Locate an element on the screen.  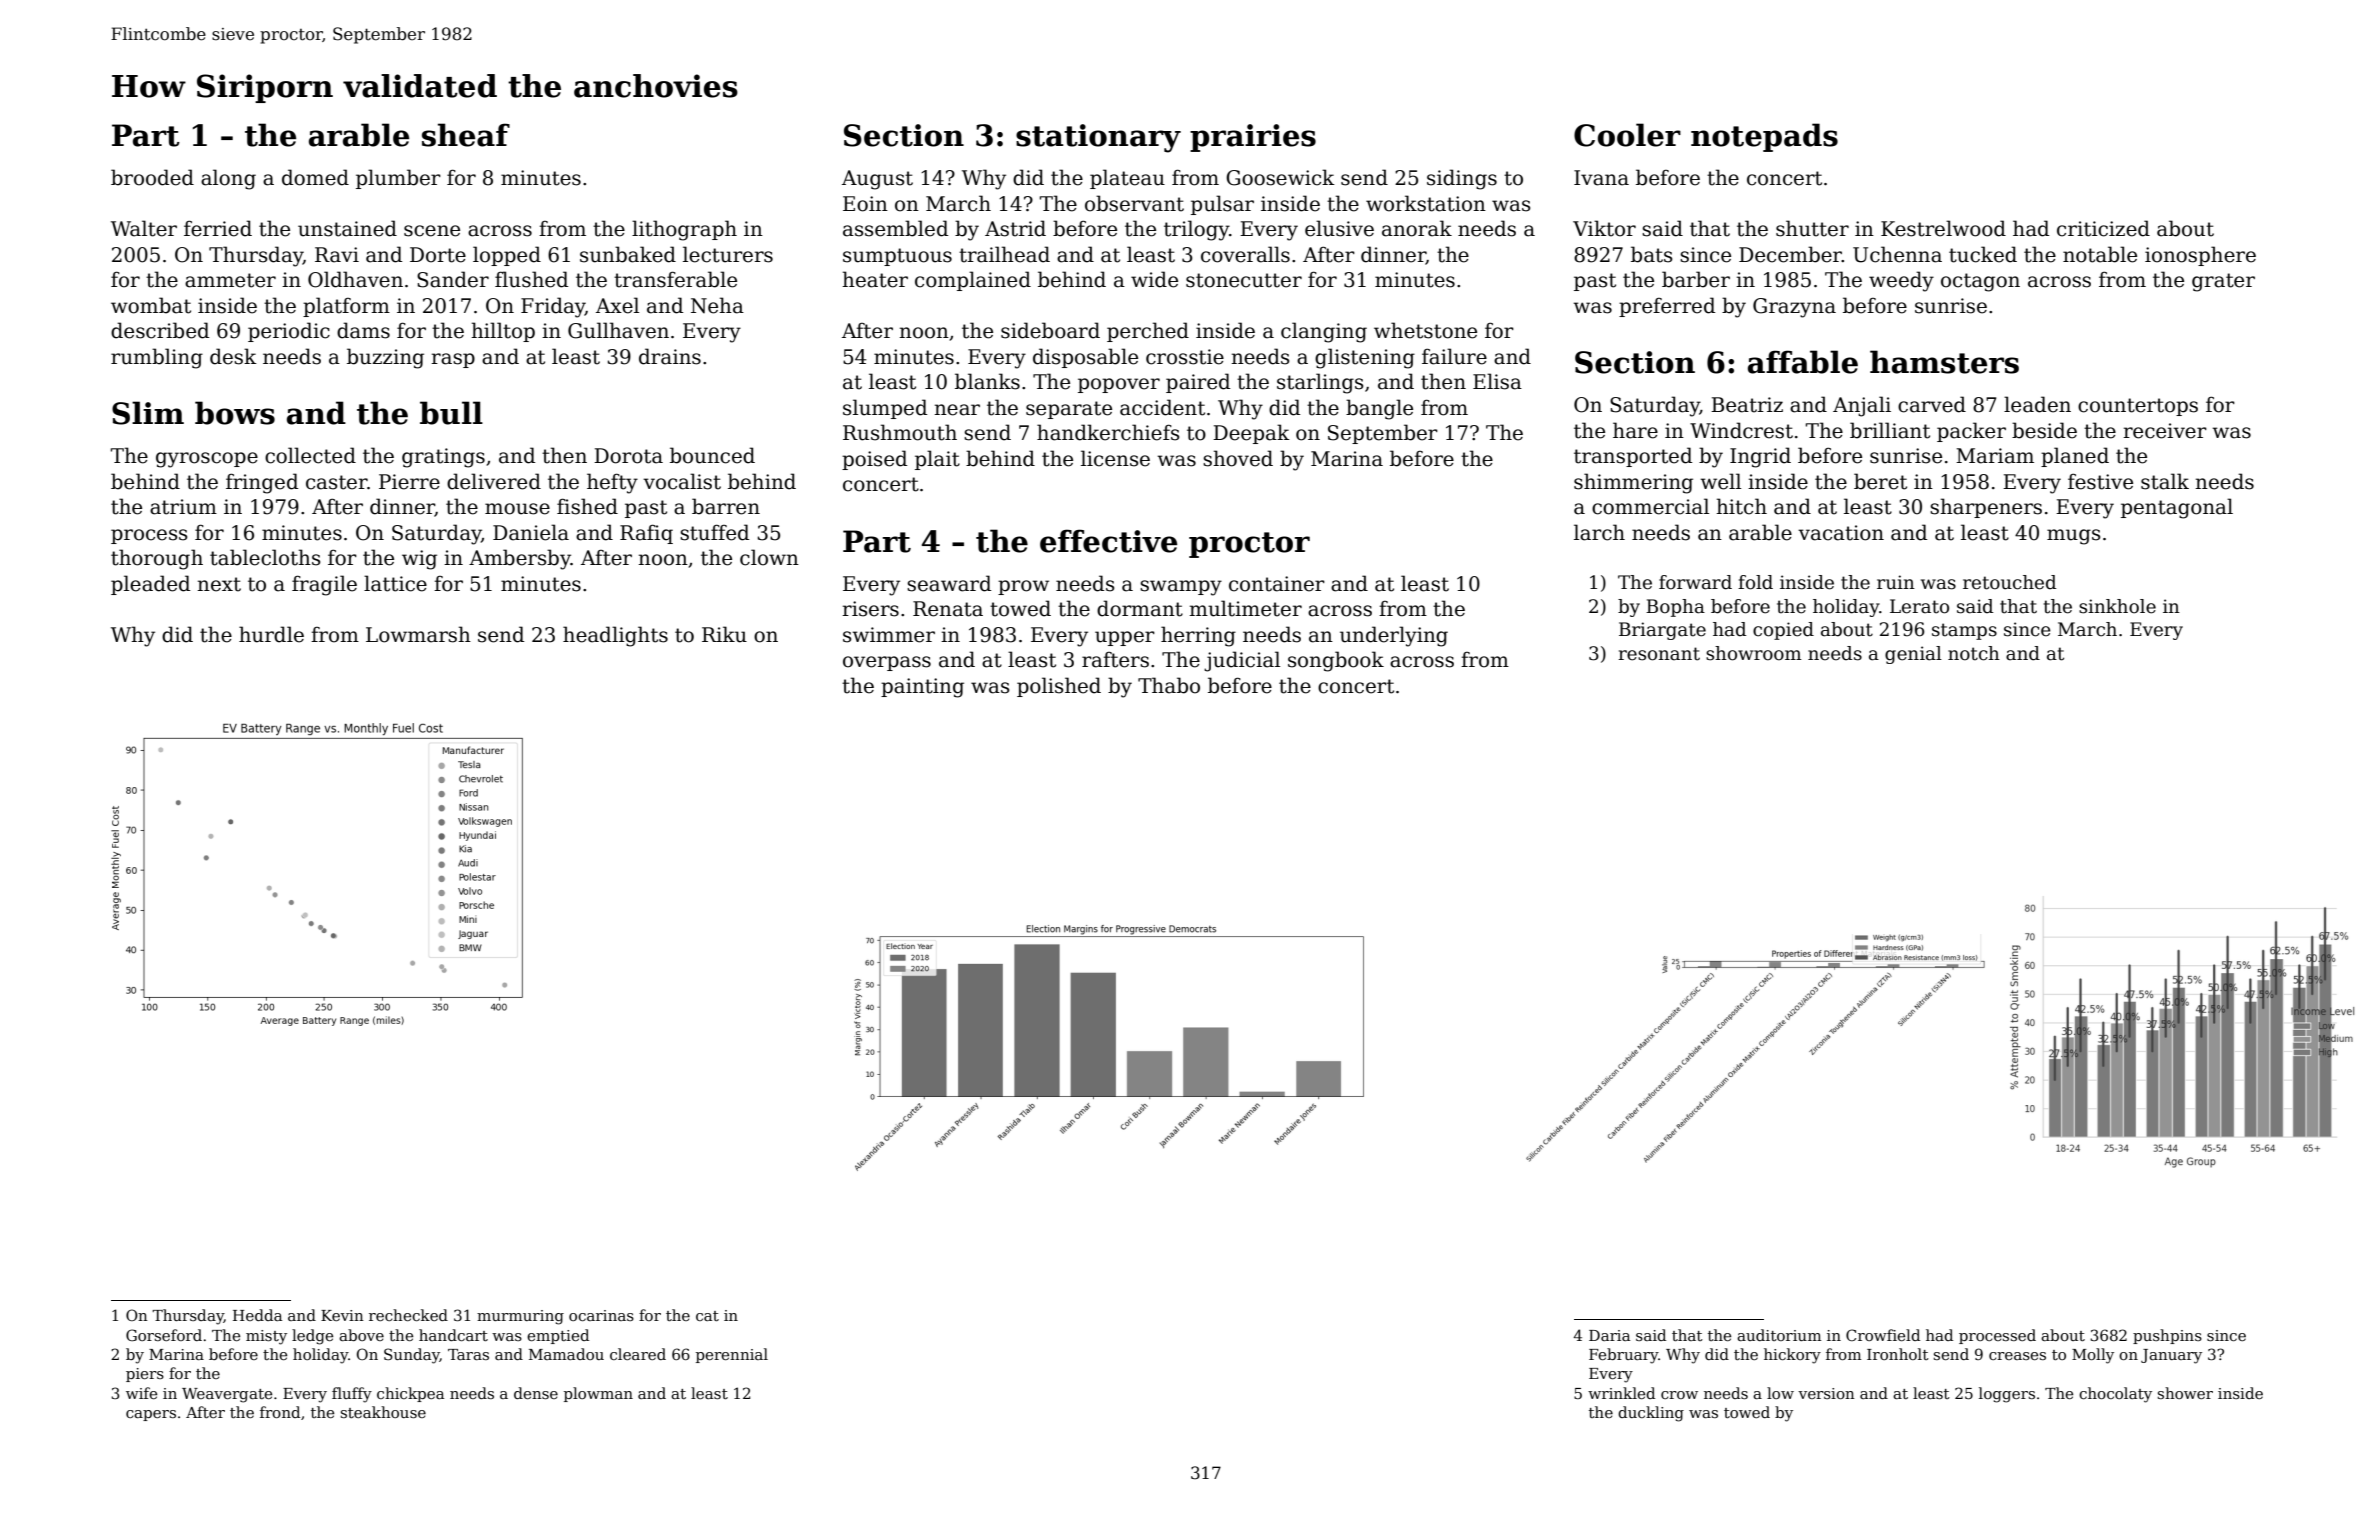
Thabo is located at coordinates (1169, 685).
